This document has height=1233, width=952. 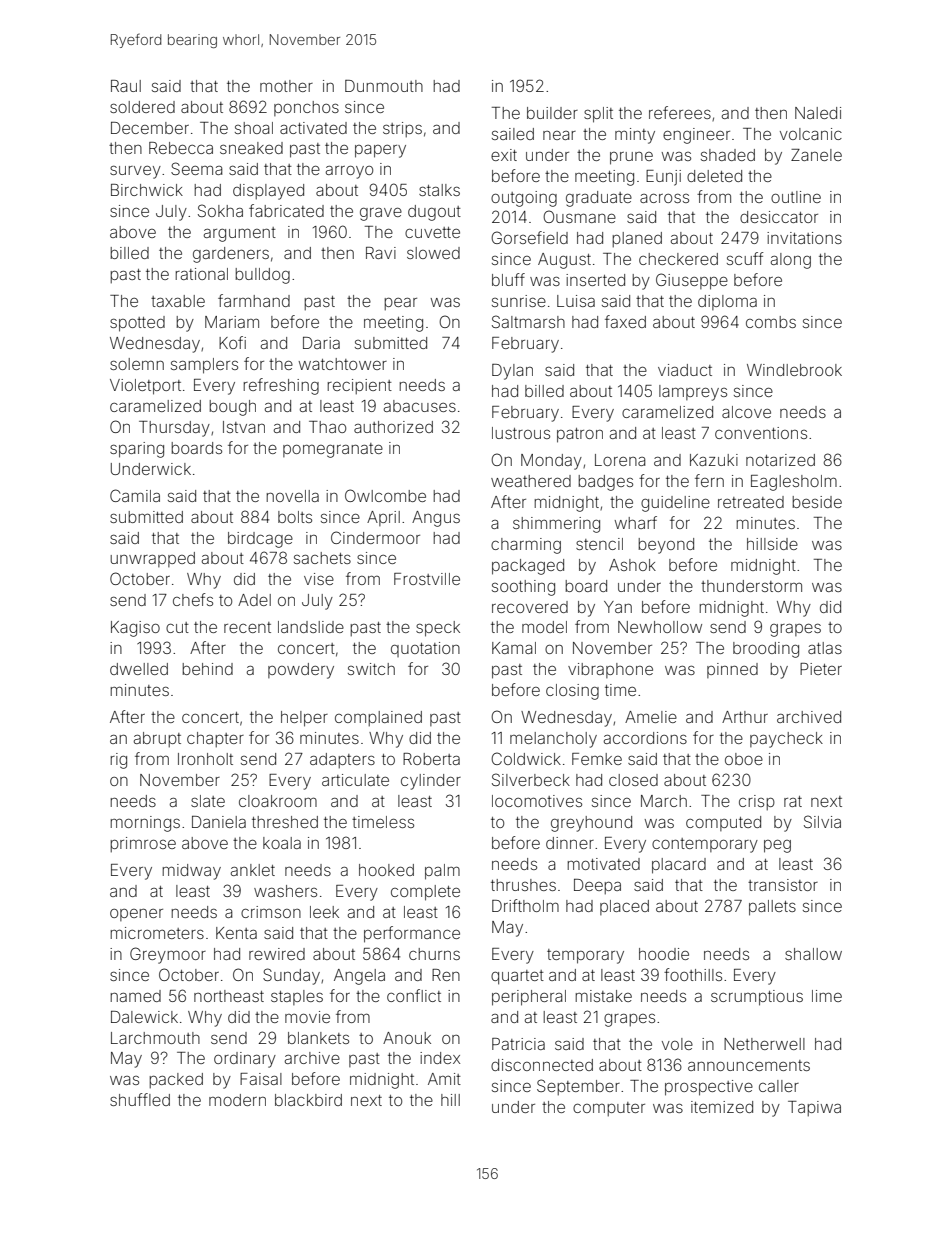 What do you see at coordinates (514, 648) in the document?
I see `Kamal` at bounding box center [514, 648].
